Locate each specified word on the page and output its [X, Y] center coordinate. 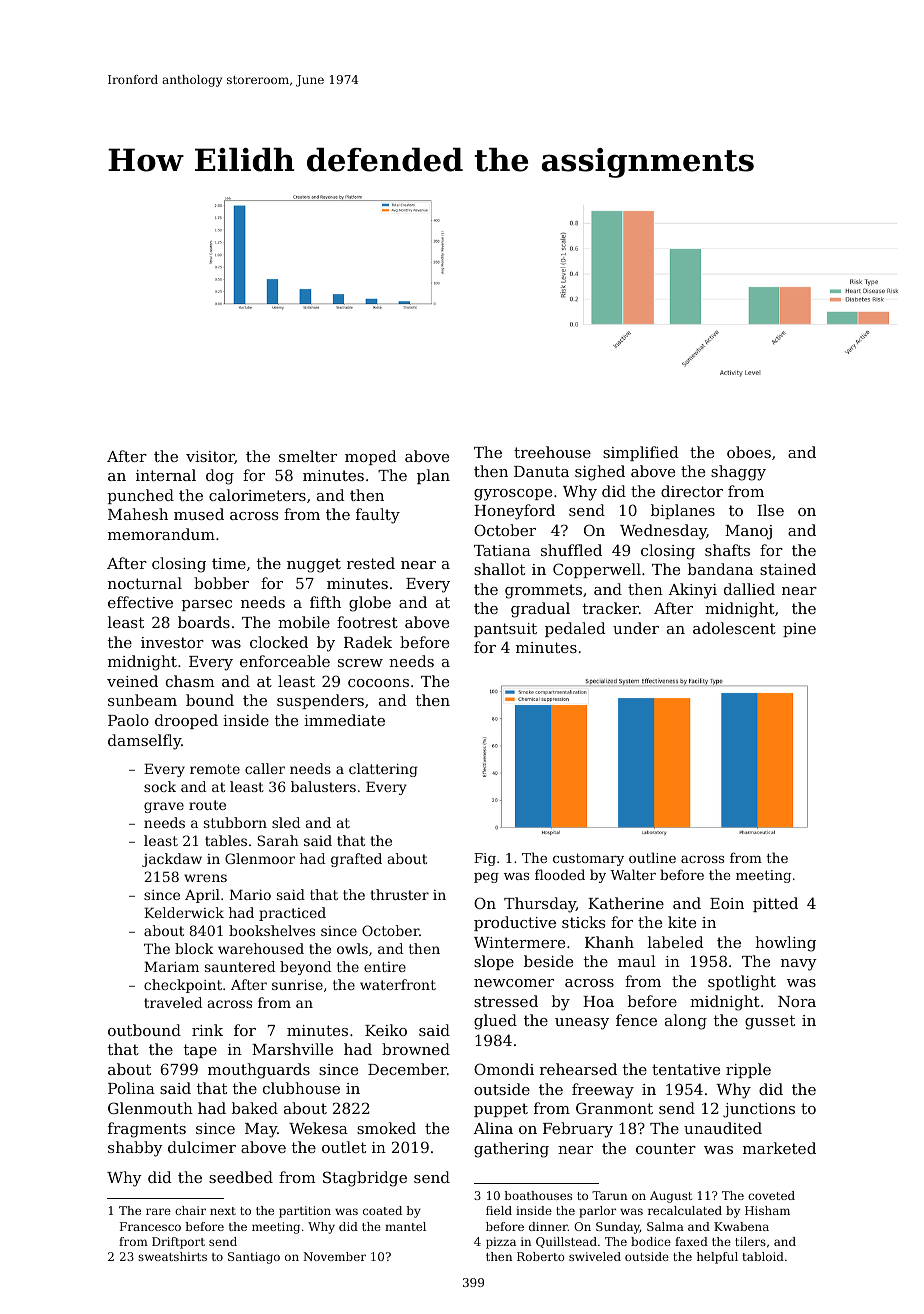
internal [166, 475]
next [223, 1211]
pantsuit [505, 630]
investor [172, 642]
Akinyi [692, 591]
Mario [250, 894]
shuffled [571, 550]
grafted [356, 860]
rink [207, 1030]
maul [637, 961]
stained [788, 569]
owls [352, 948]
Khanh [609, 942]
